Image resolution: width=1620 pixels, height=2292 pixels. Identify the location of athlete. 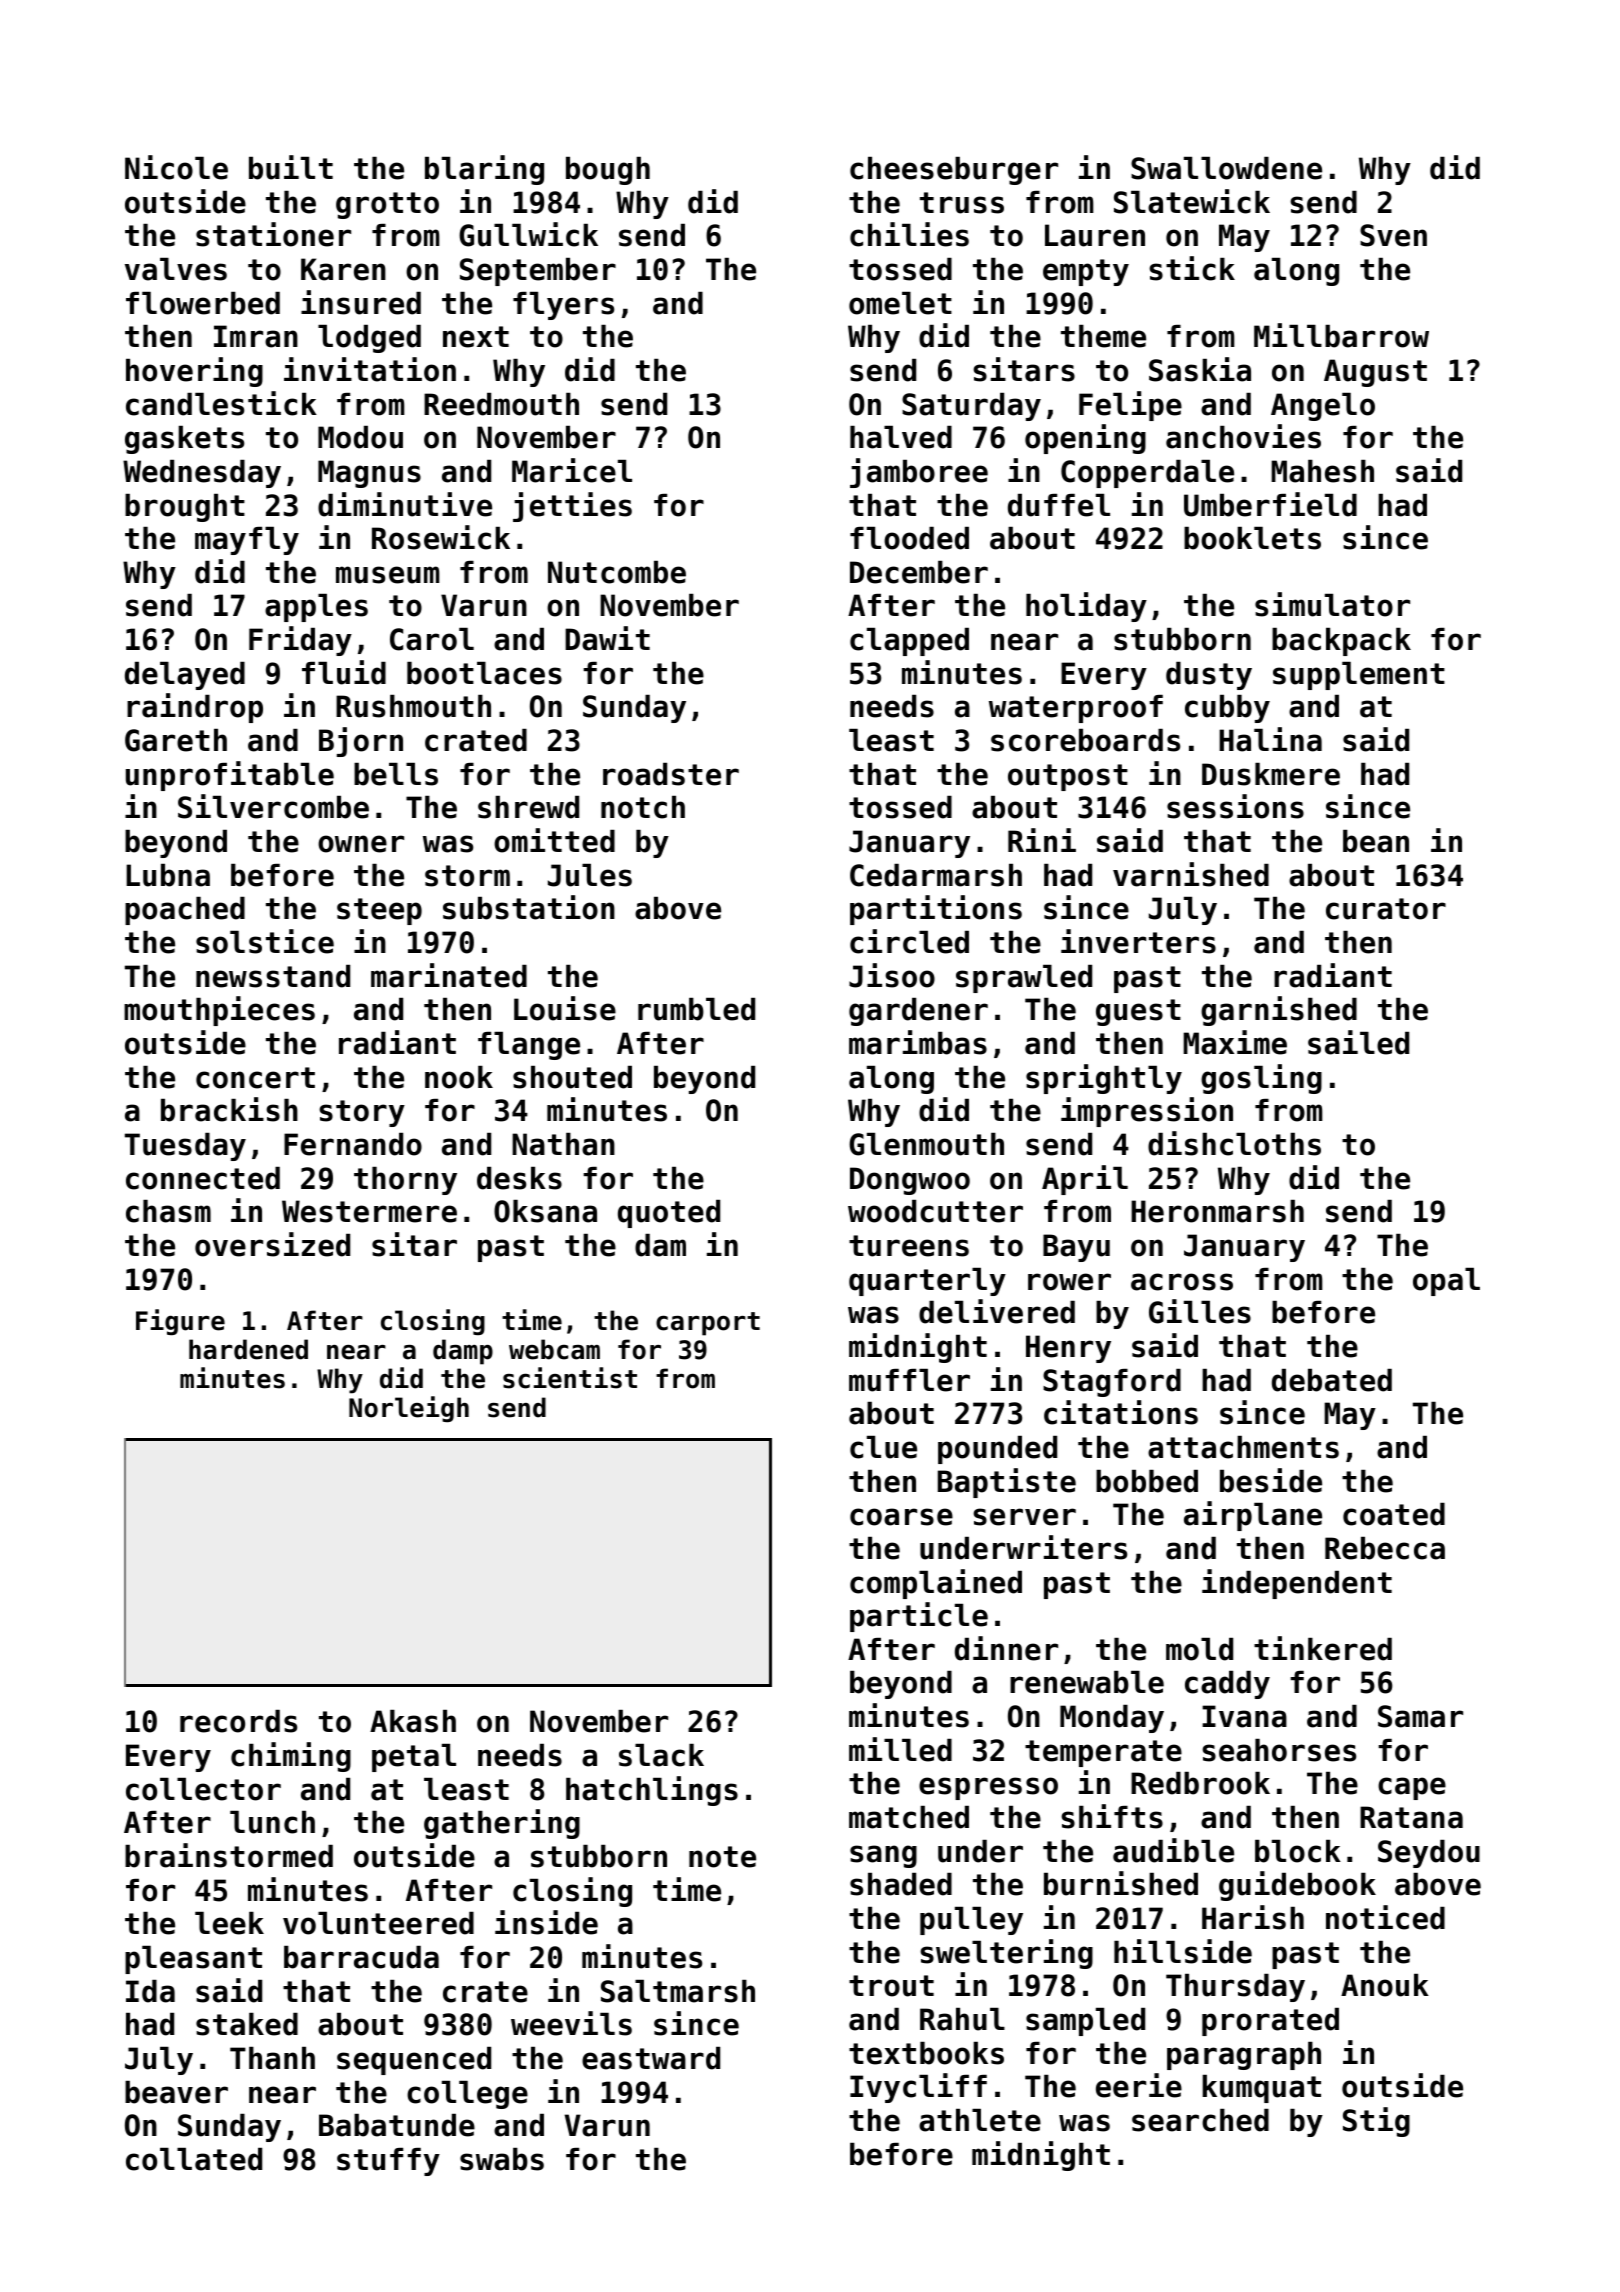
(980, 2120).
